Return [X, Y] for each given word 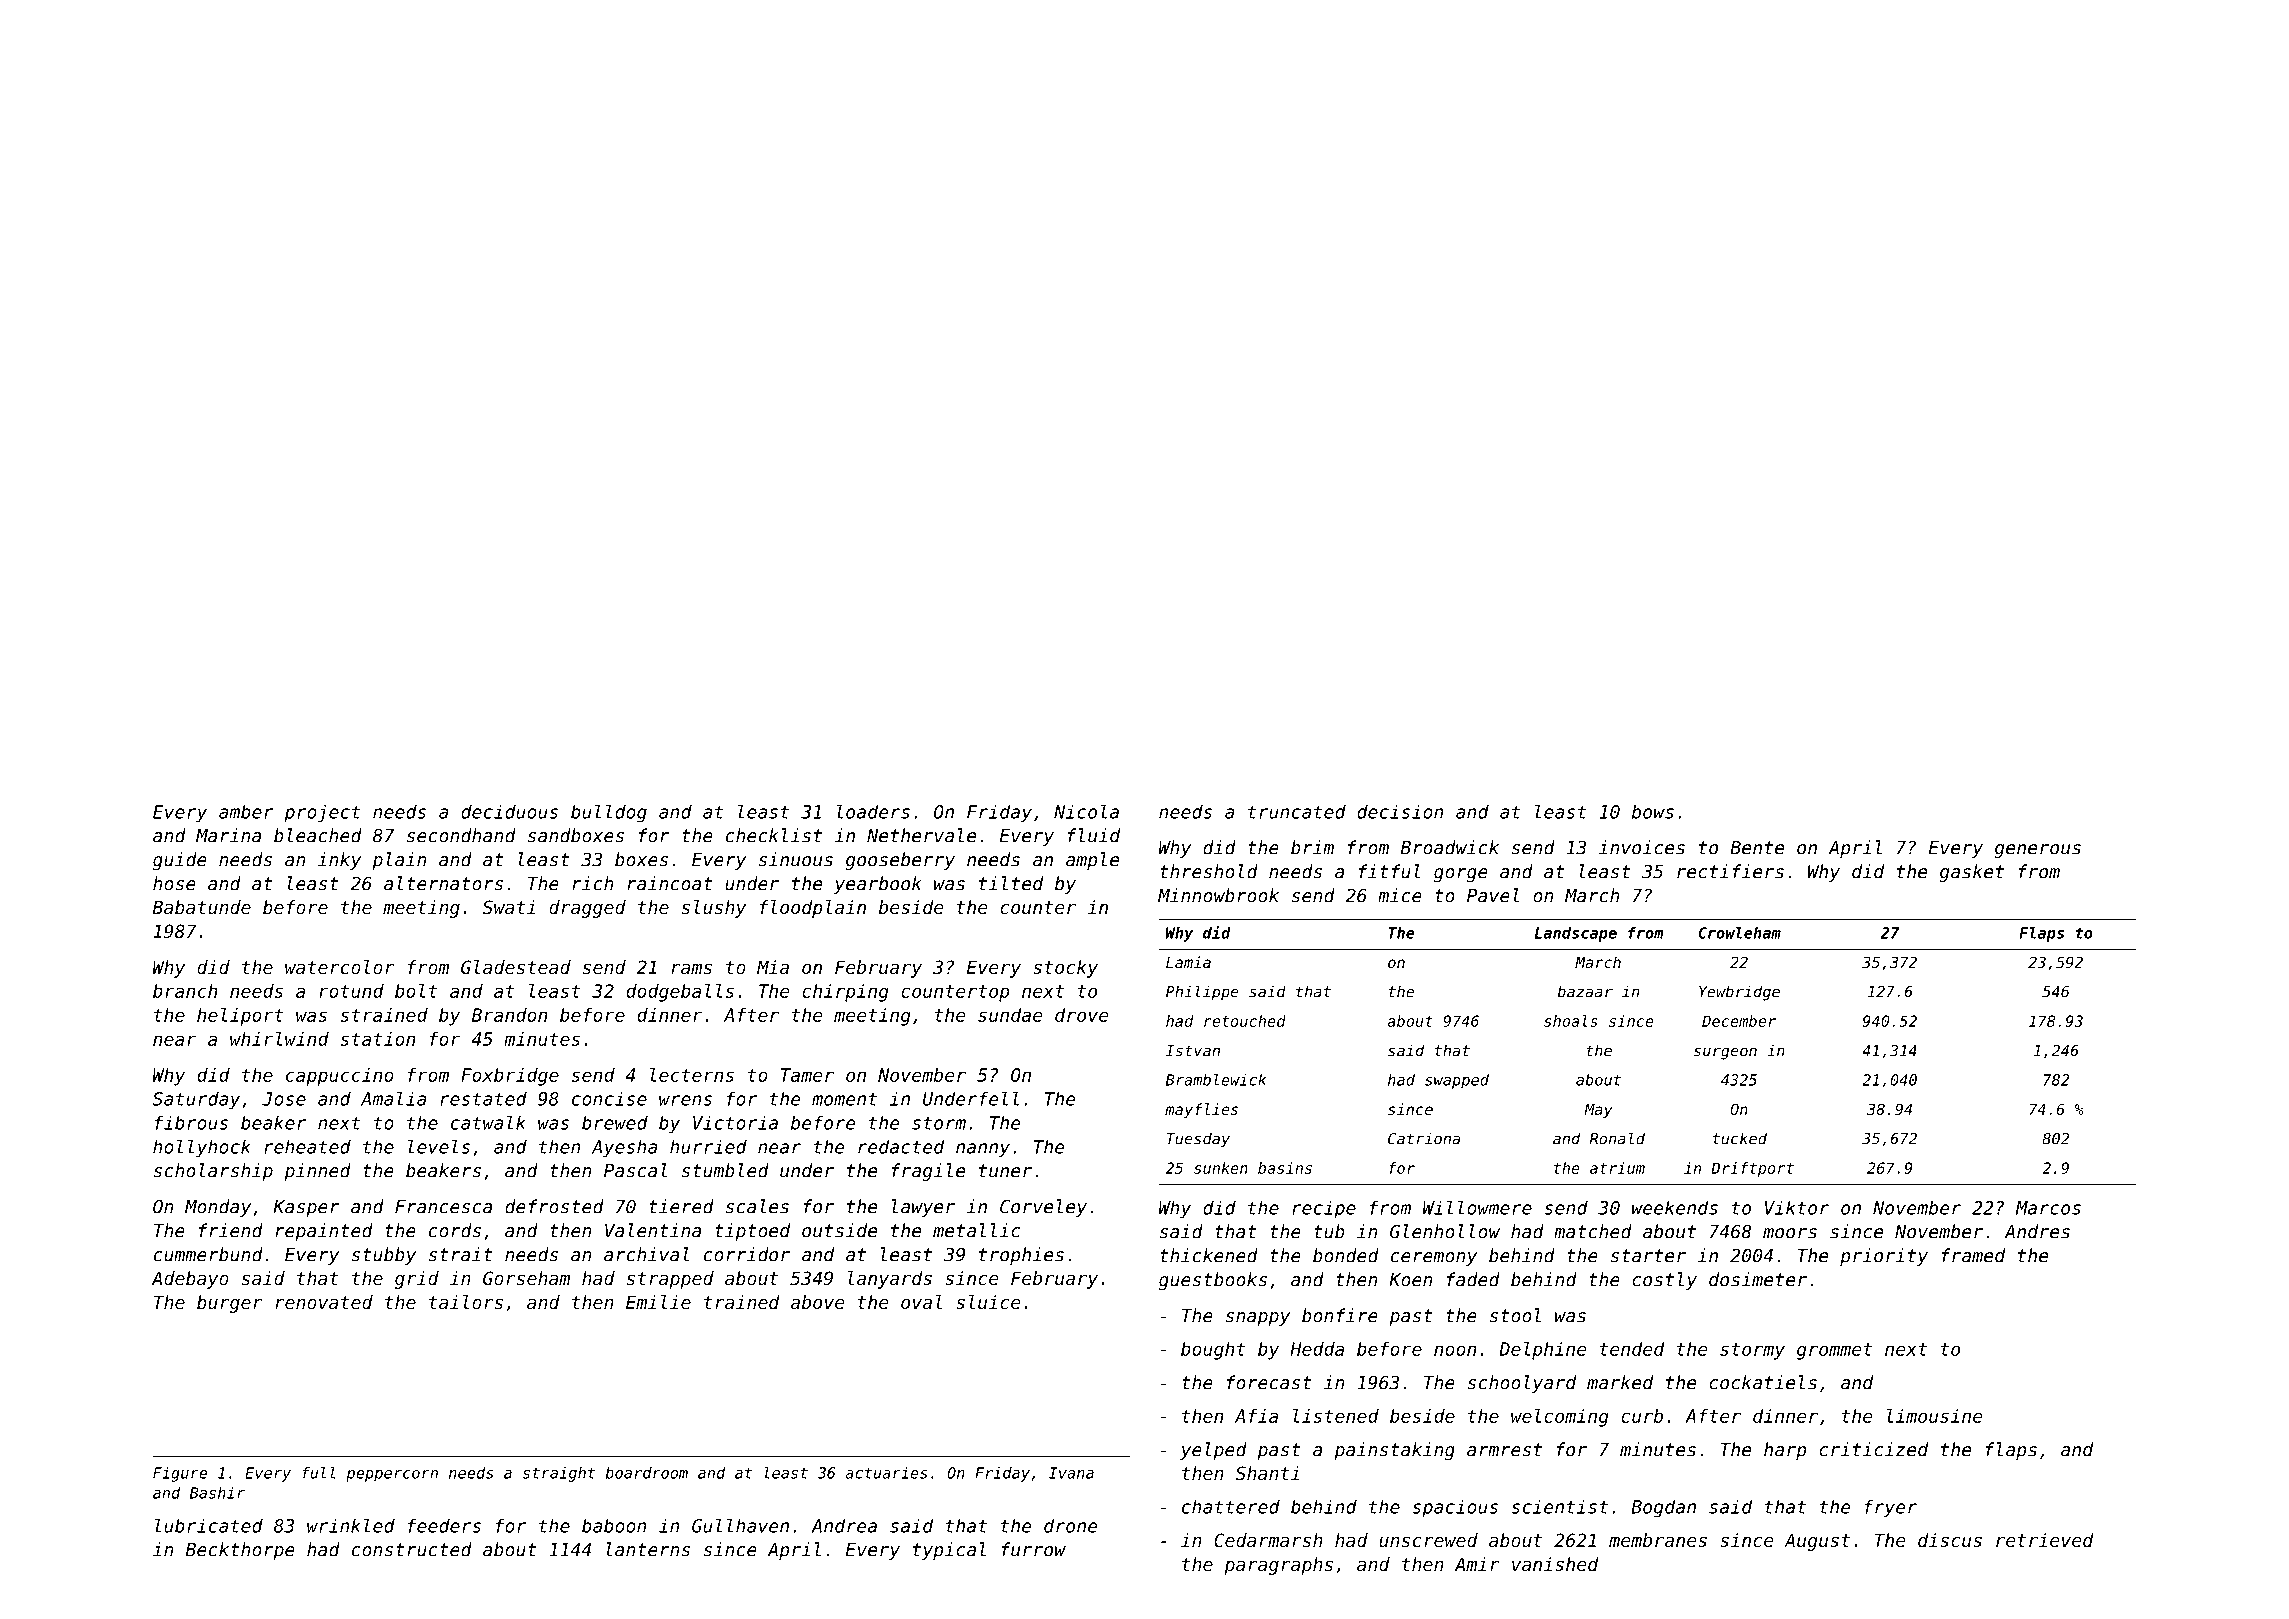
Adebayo [190, 1280]
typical [949, 1551]
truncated [1297, 811]
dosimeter [1758, 1279]
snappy [1257, 1319]
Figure [180, 1474]
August [1817, 1542]
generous [2038, 851]
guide [180, 861]
